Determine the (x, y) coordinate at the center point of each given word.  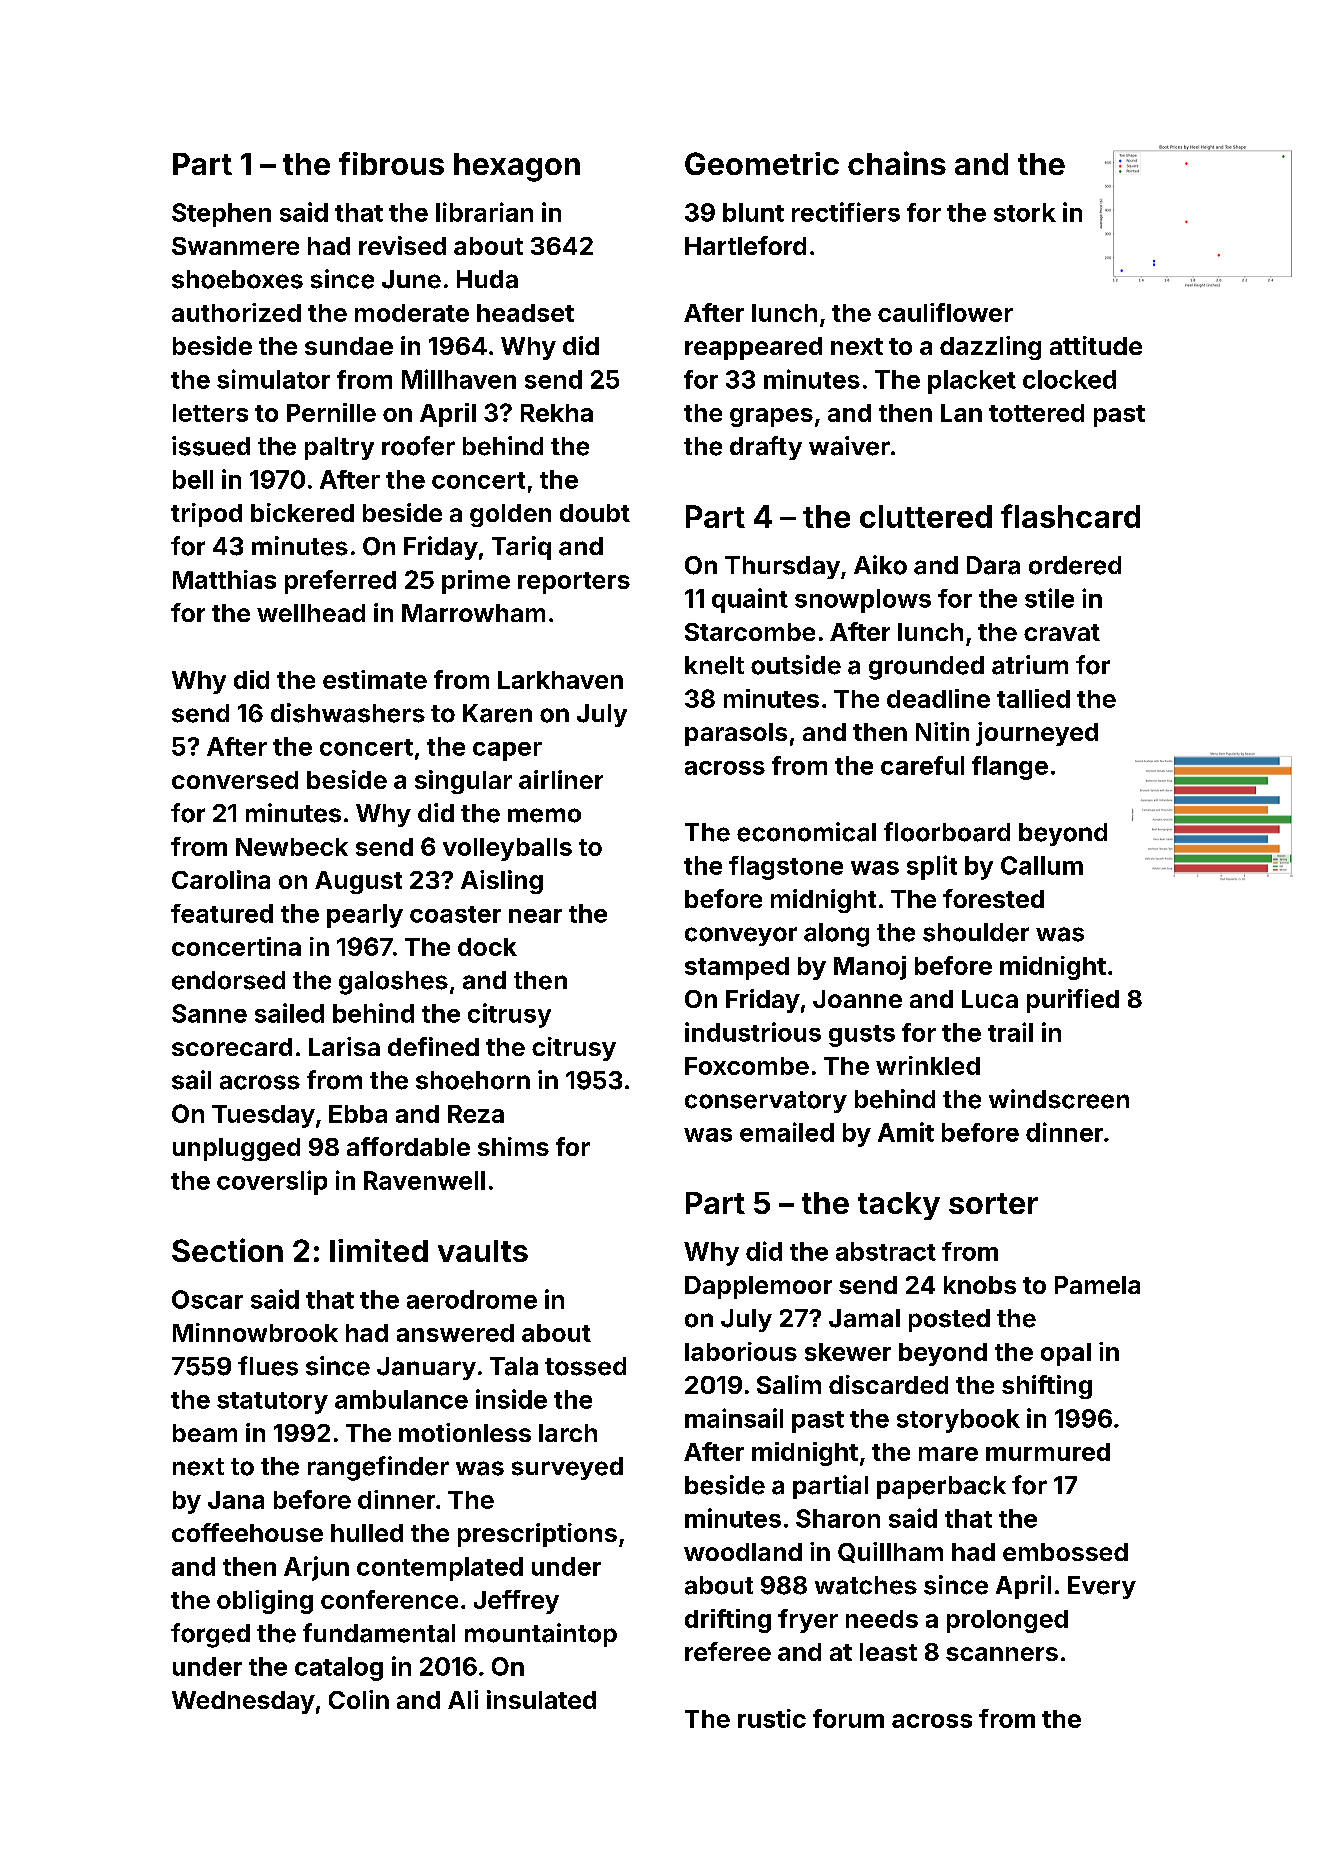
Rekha (557, 413)
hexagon (517, 167)
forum (848, 1718)
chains (897, 163)
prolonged (1007, 1621)
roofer (418, 446)
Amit (906, 1132)
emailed (787, 1132)
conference (389, 1599)
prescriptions (537, 1535)
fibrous (391, 163)
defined (433, 1046)
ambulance (401, 1399)
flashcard (1070, 516)
